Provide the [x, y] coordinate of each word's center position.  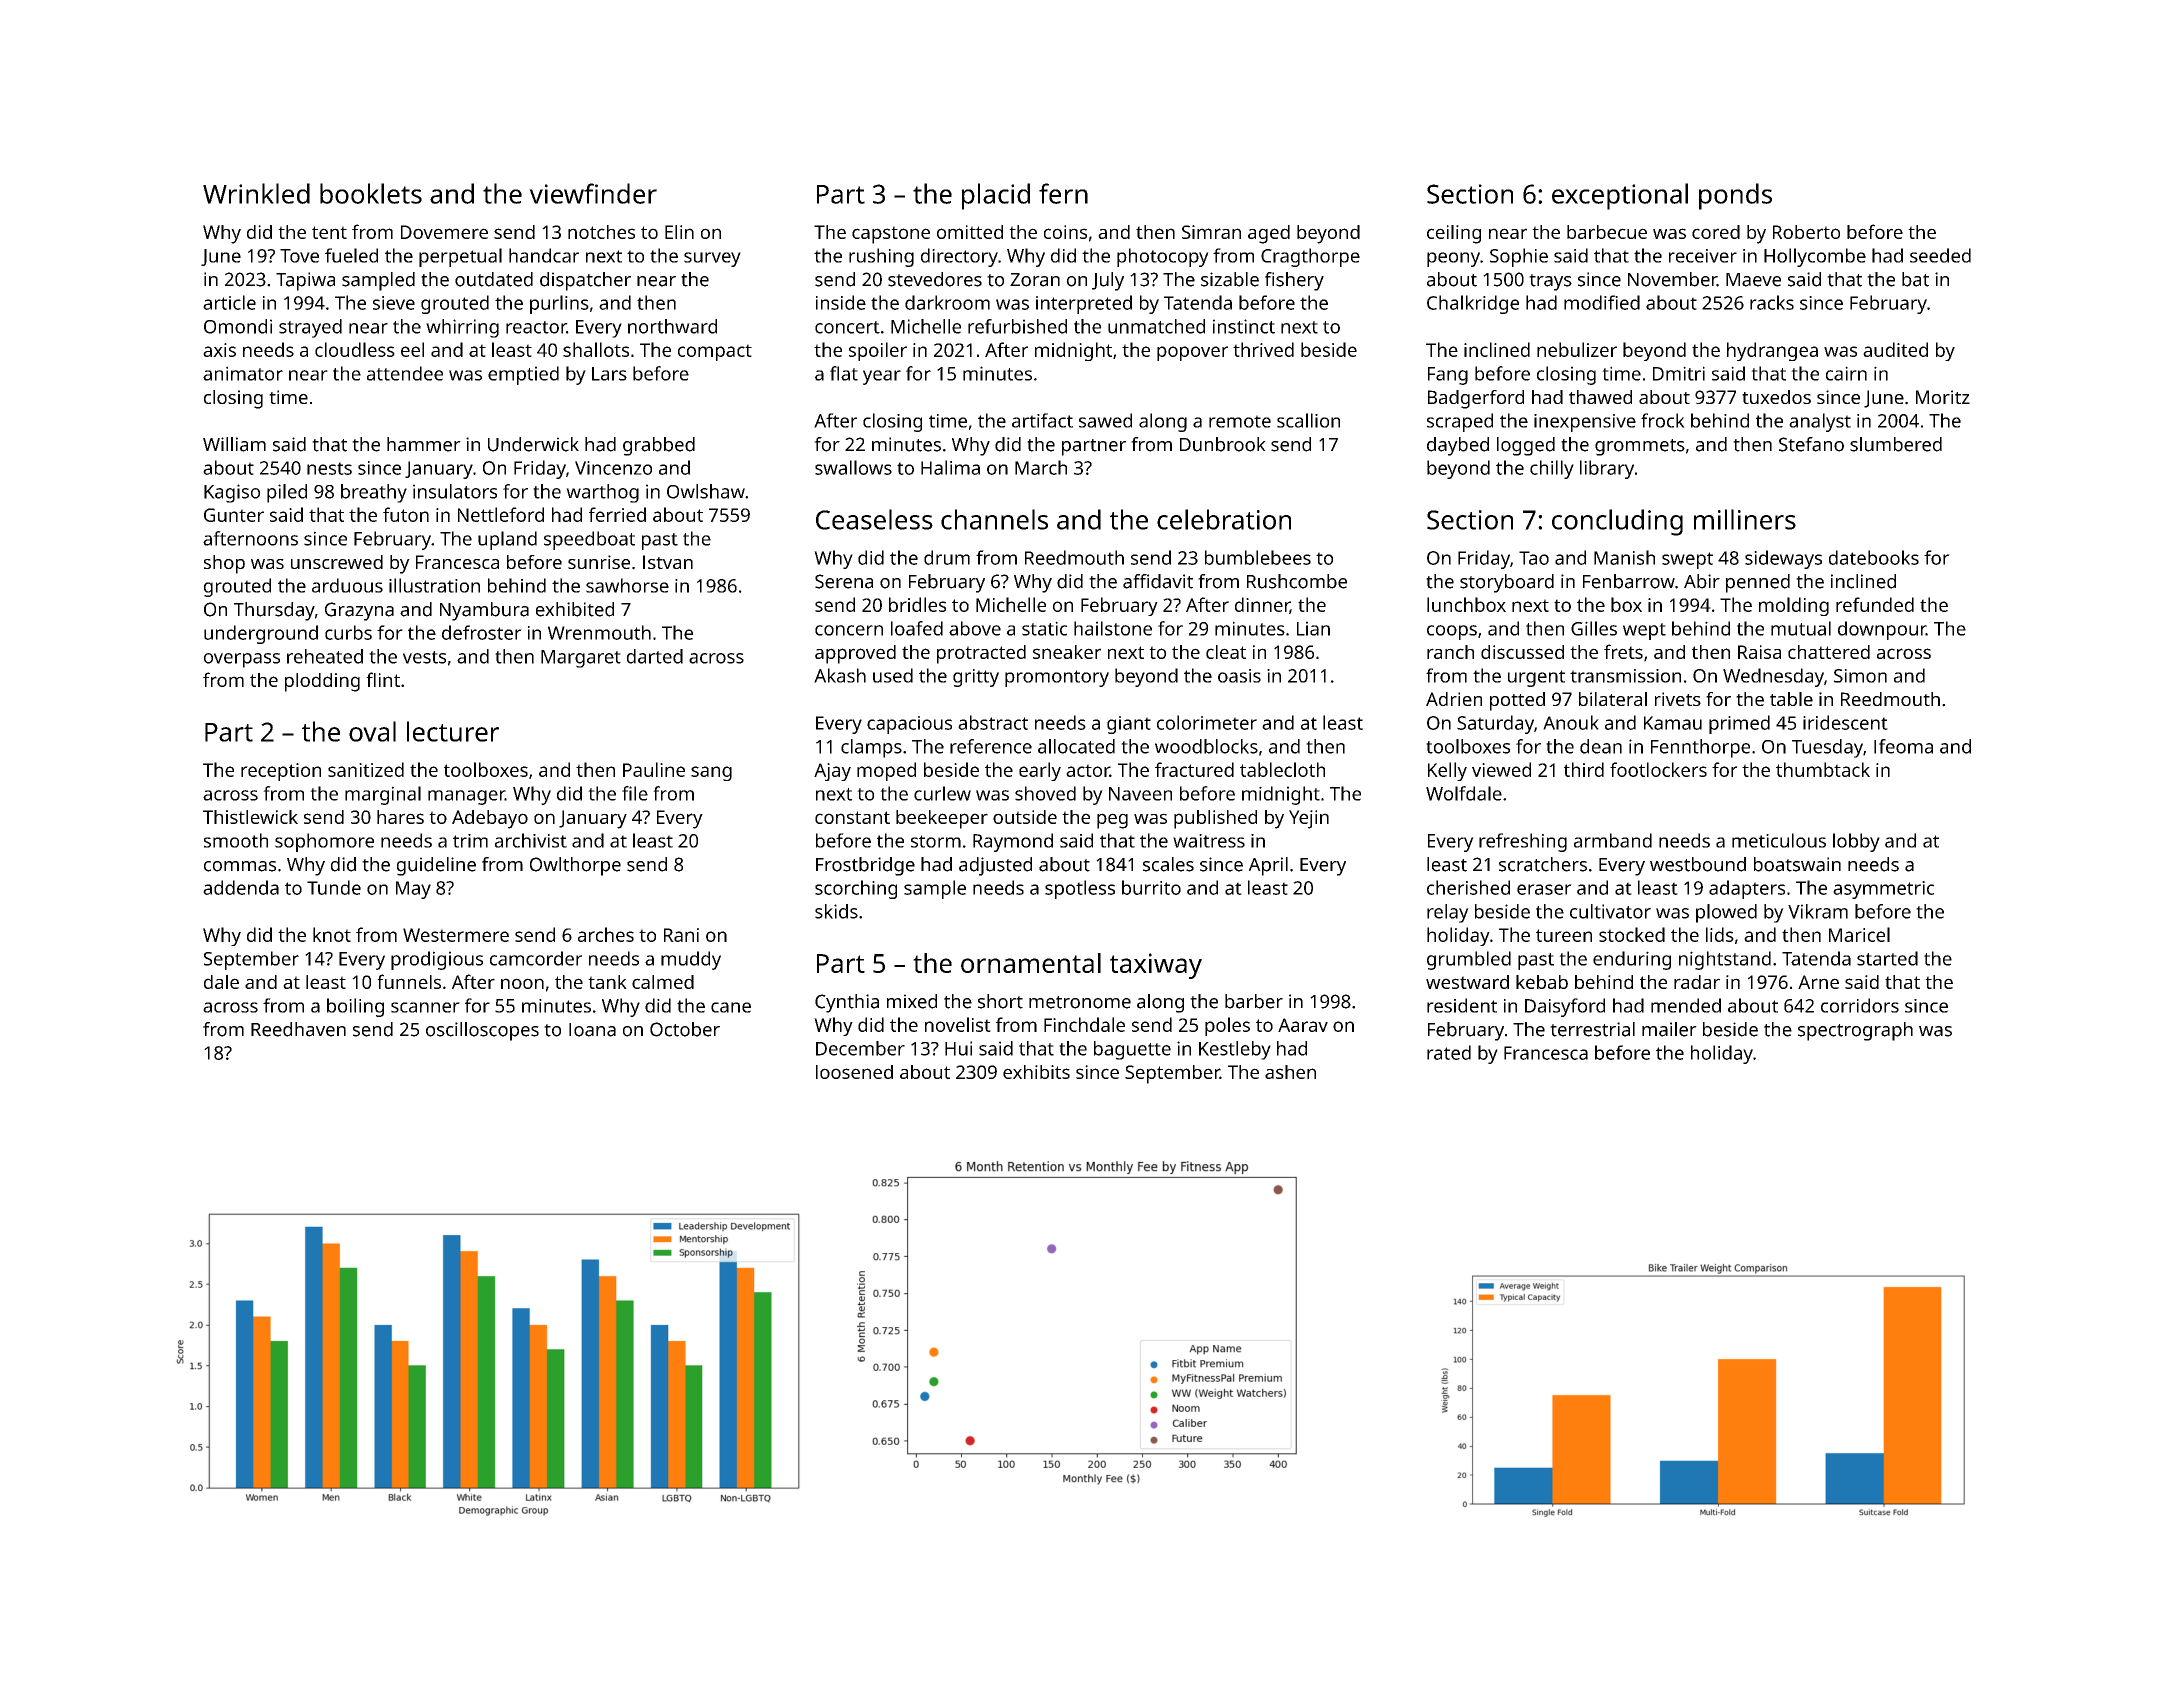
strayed [310, 328]
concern [849, 630]
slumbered [1896, 444]
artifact [1042, 420]
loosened [854, 1072]
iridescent [1845, 722]
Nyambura [484, 611]
